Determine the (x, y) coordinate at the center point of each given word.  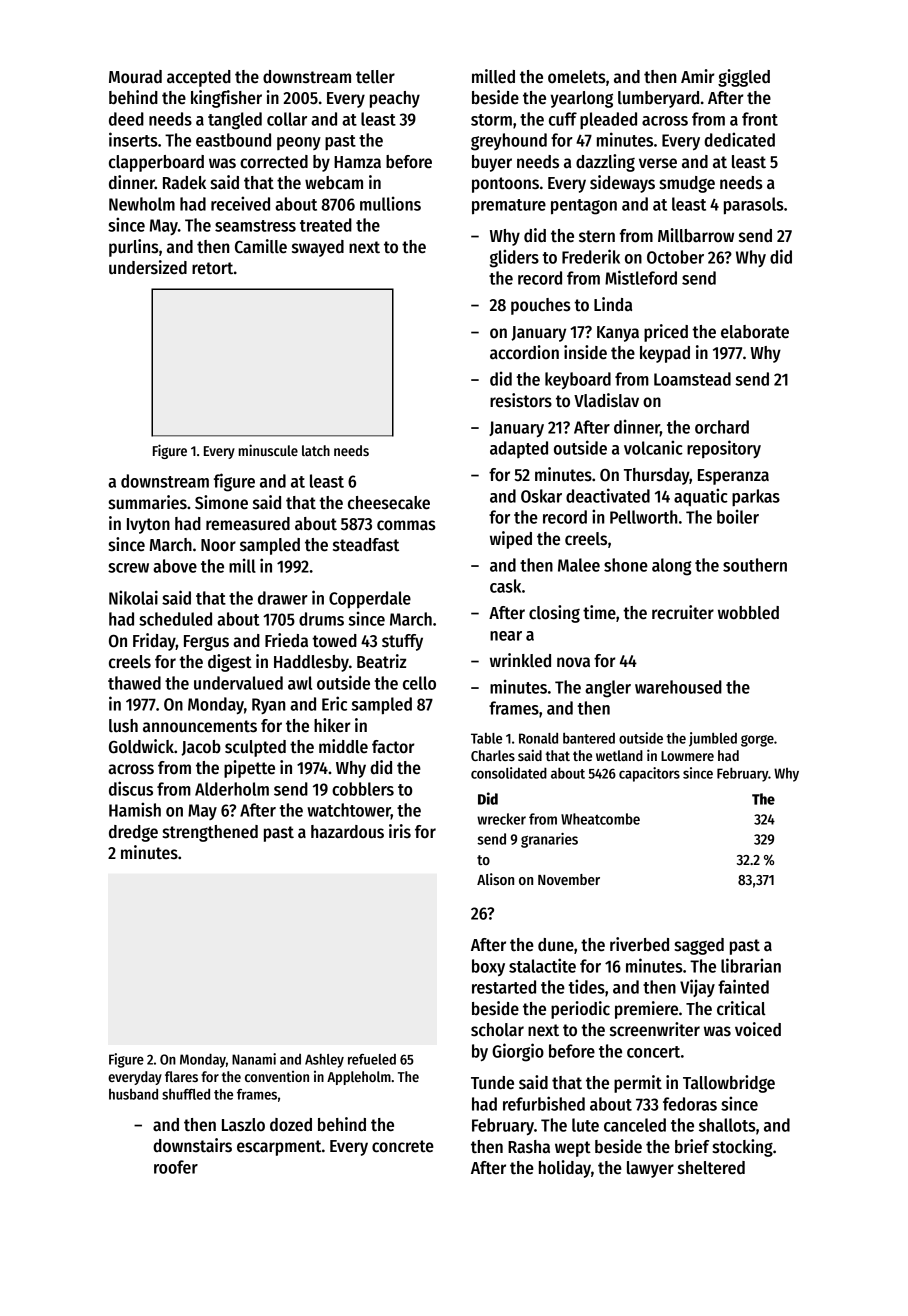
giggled (744, 78)
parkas (756, 497)
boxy (488, 967)
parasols (754, 206)
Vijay (697, 988)
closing (554, 614)
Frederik (591, 256)
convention (277, 1076)
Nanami (254, 1059)
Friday (154, 642)
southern (755, 565)
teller (375, 77)
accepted (199, 78)
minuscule (268, 450)
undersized (148, 267)
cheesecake (389, 503)
